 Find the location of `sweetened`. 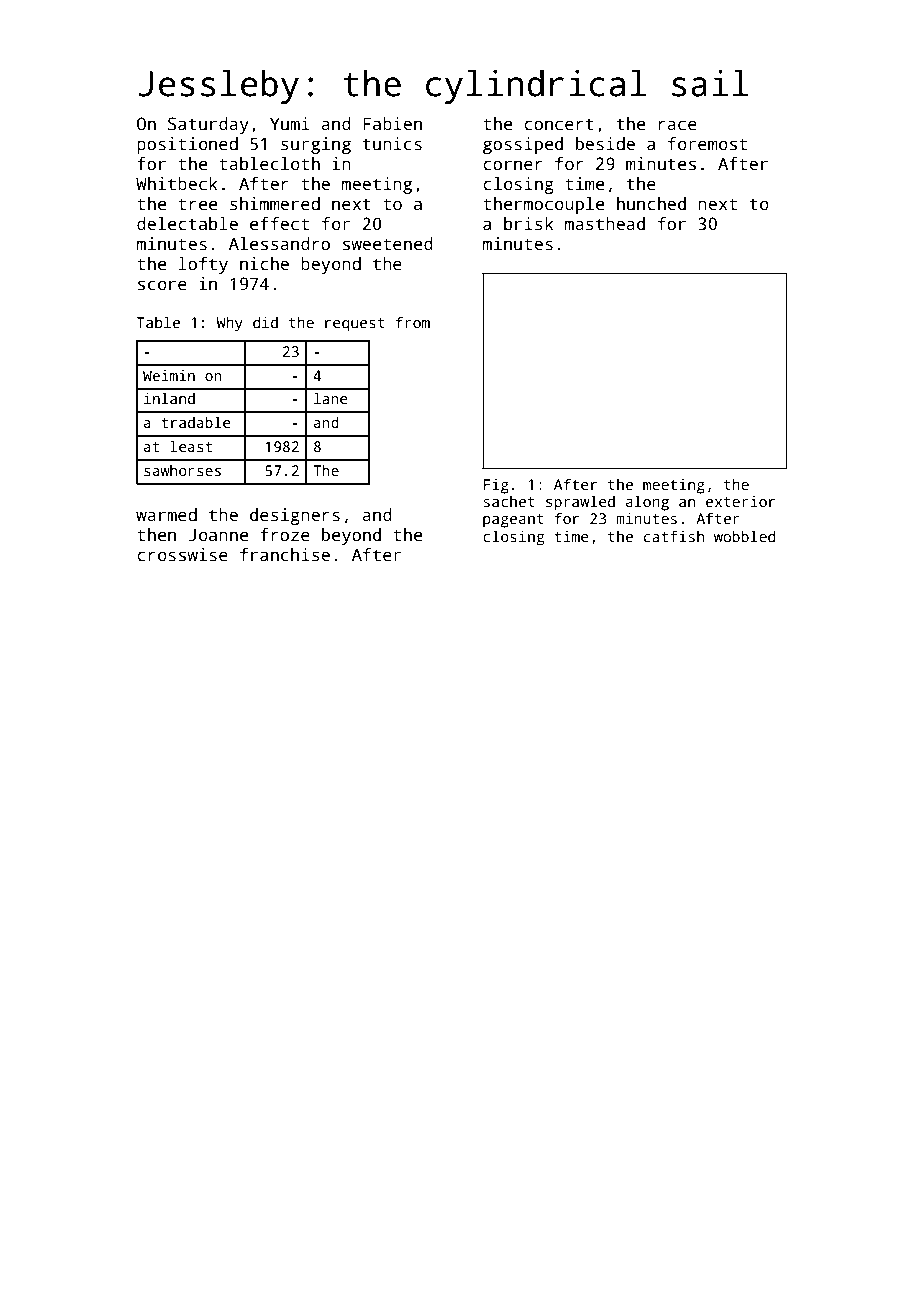

sweetened is located at coordinates (388, 244).
